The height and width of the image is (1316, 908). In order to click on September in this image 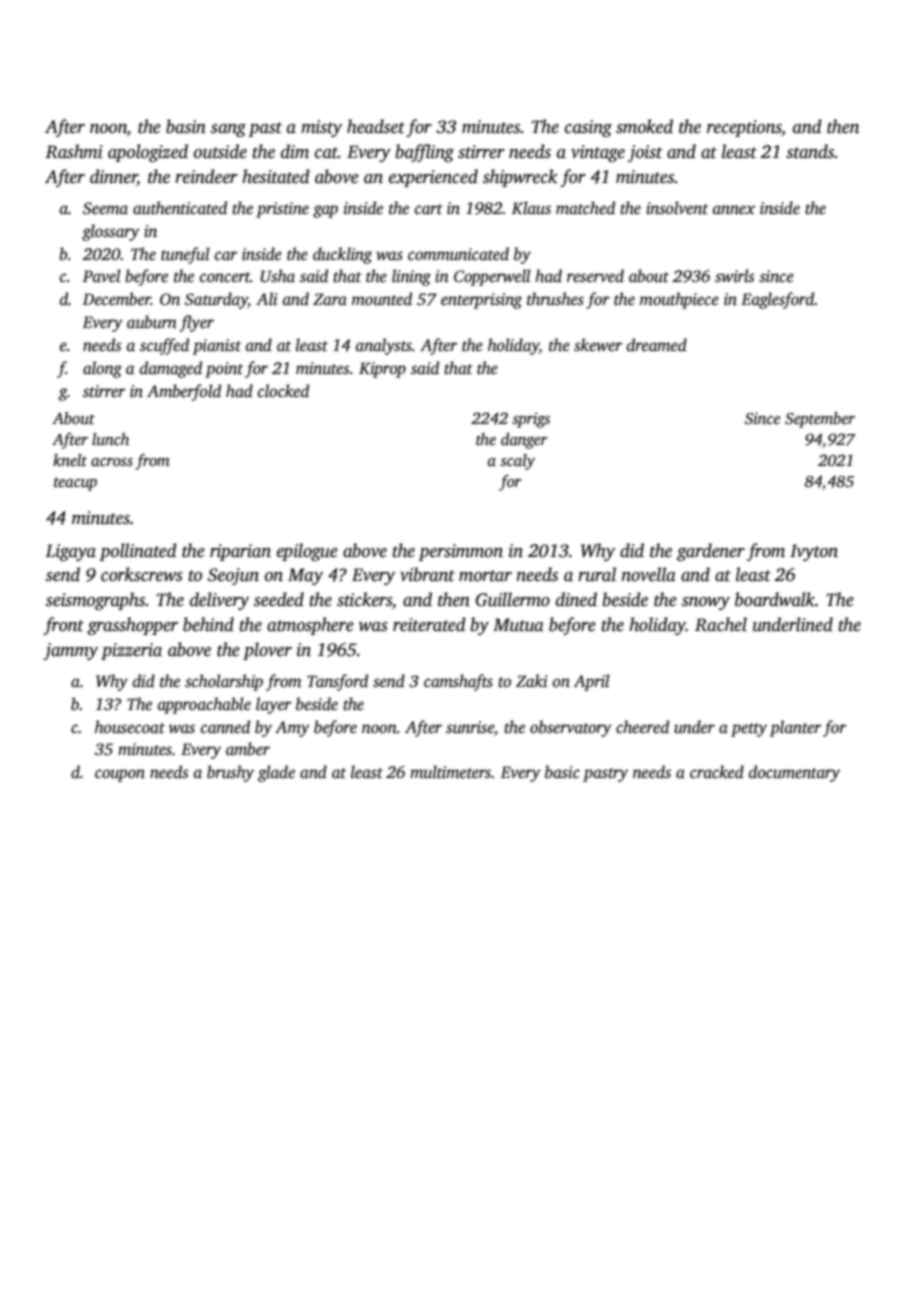, I will do `click(820, 420)`.
